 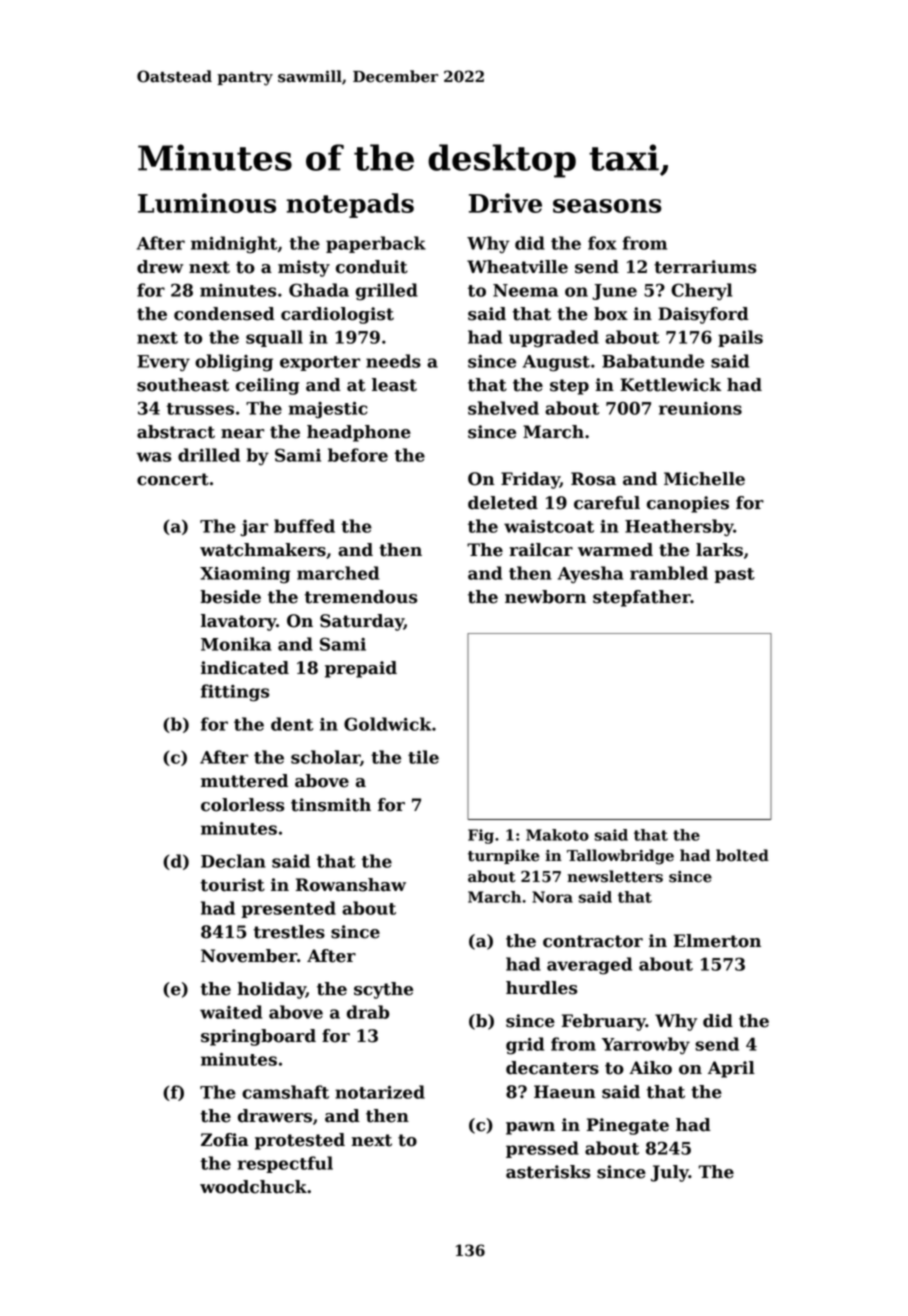 I want to click on July, so click(x=670, y=1173).
